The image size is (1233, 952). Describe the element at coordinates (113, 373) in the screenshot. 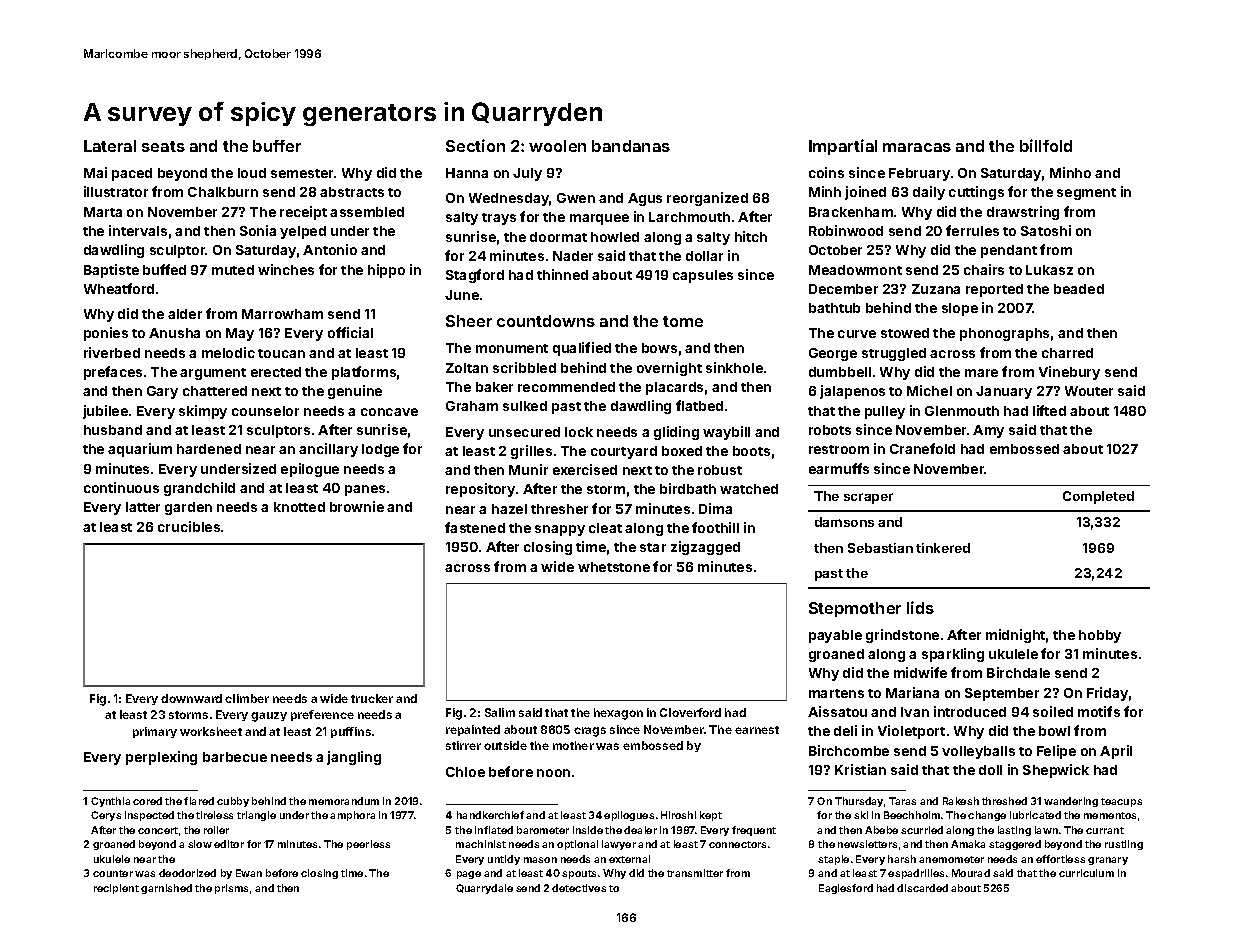

I see `prefaces` at that location.
